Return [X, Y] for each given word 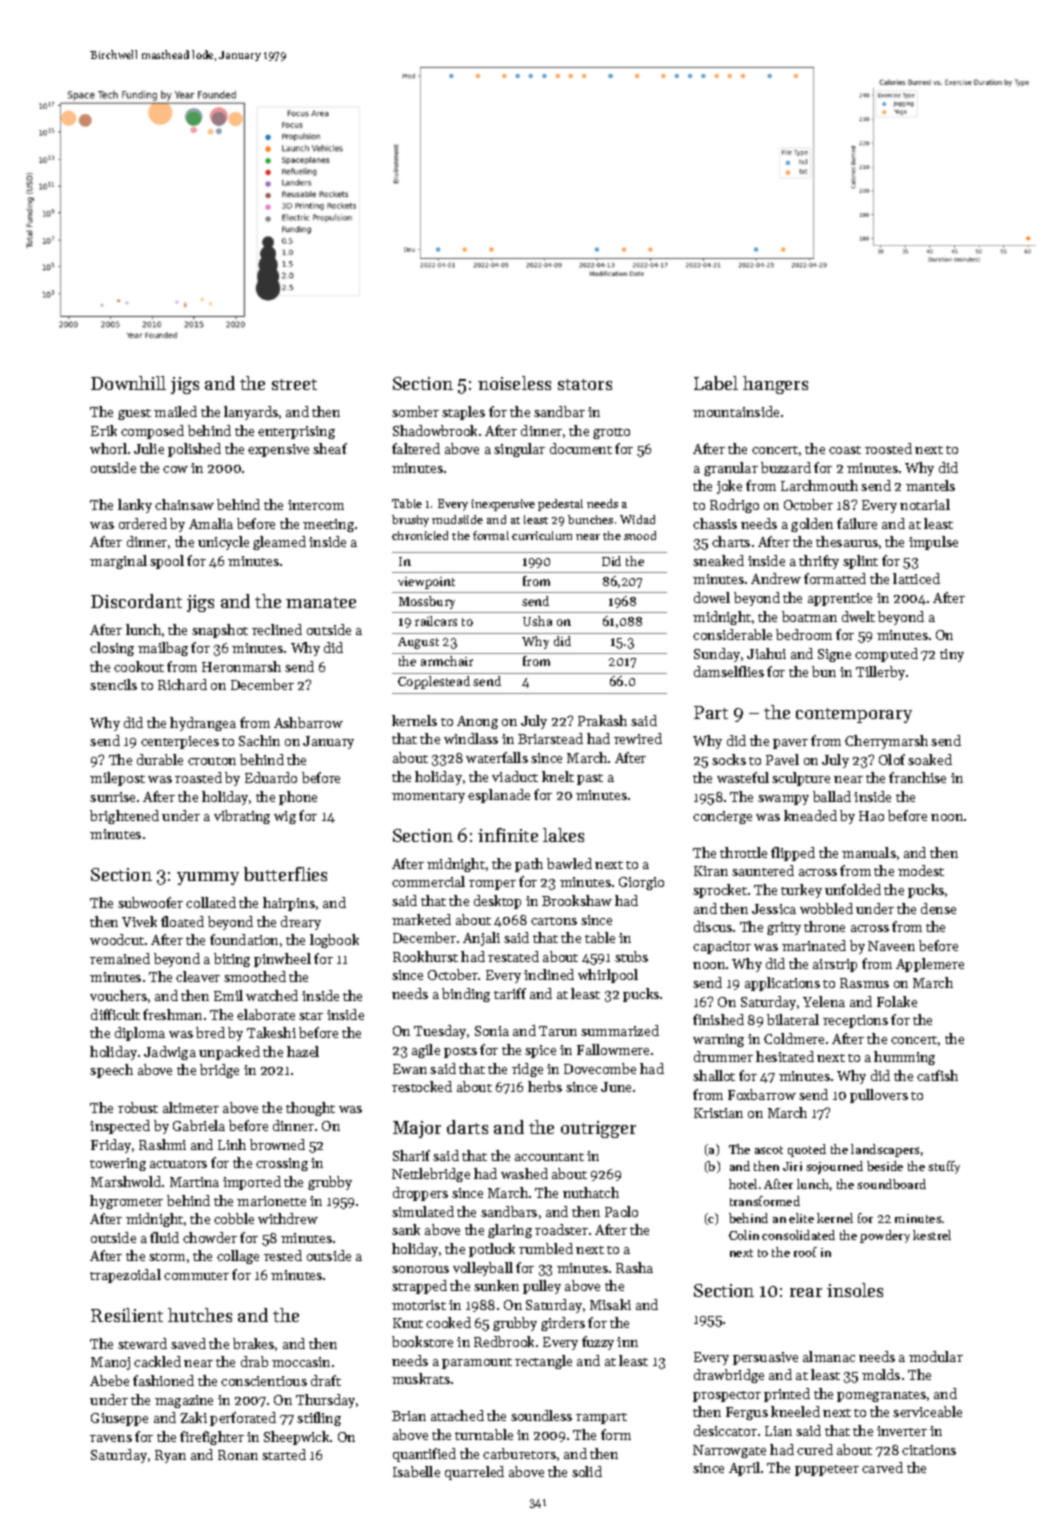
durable [160, 759]
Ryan [170, 1456]
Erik [104, 430]
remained [120, 958]
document [581, 448]
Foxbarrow [762, 1094]
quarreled [474, 1473]
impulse [933, 543]
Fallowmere [613, 1049]
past [590, 779]
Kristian [718, 1113]
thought [310, 1109]
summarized [620, 1030]
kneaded [810, 815]
